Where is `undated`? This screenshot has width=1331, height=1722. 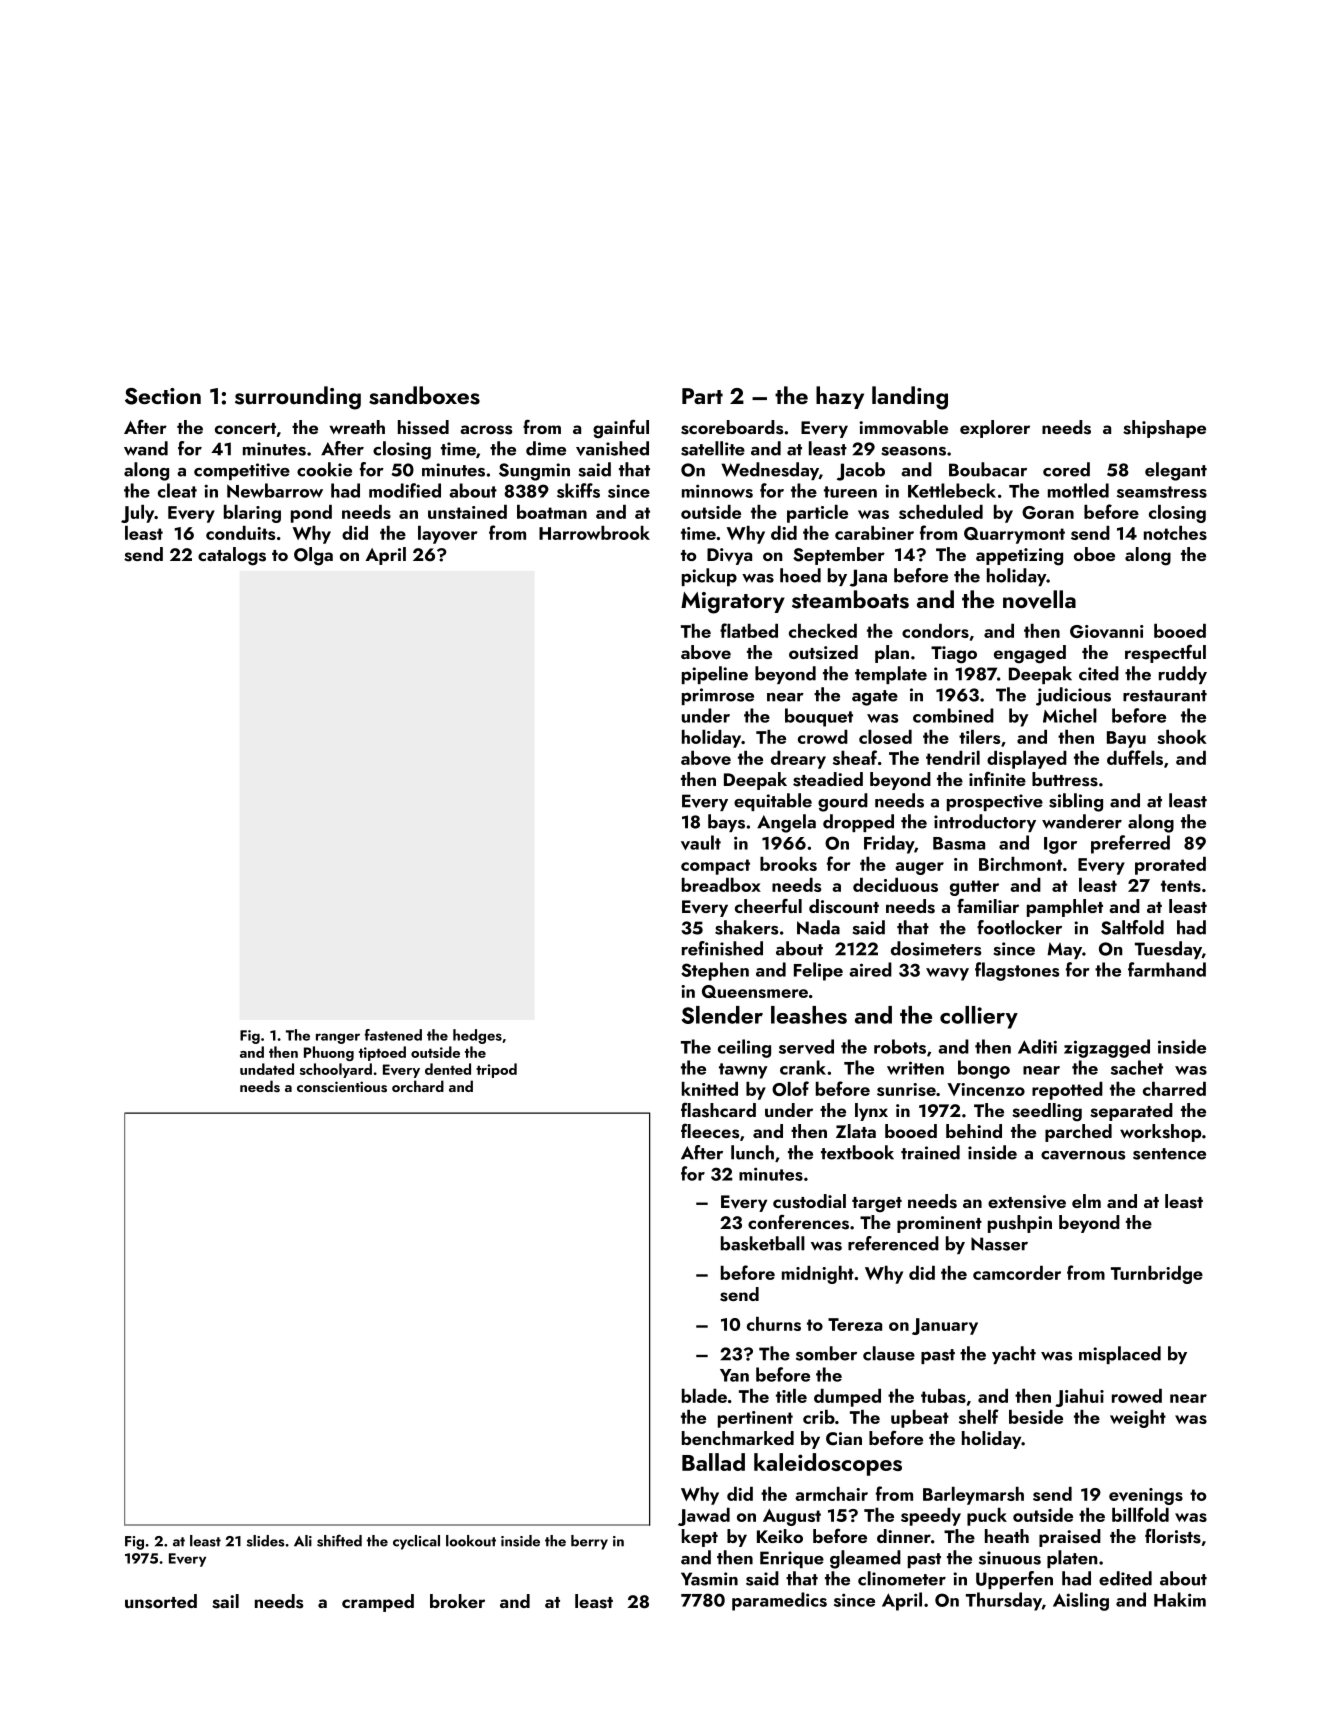 undated is located at coordinates (267, 1069).
